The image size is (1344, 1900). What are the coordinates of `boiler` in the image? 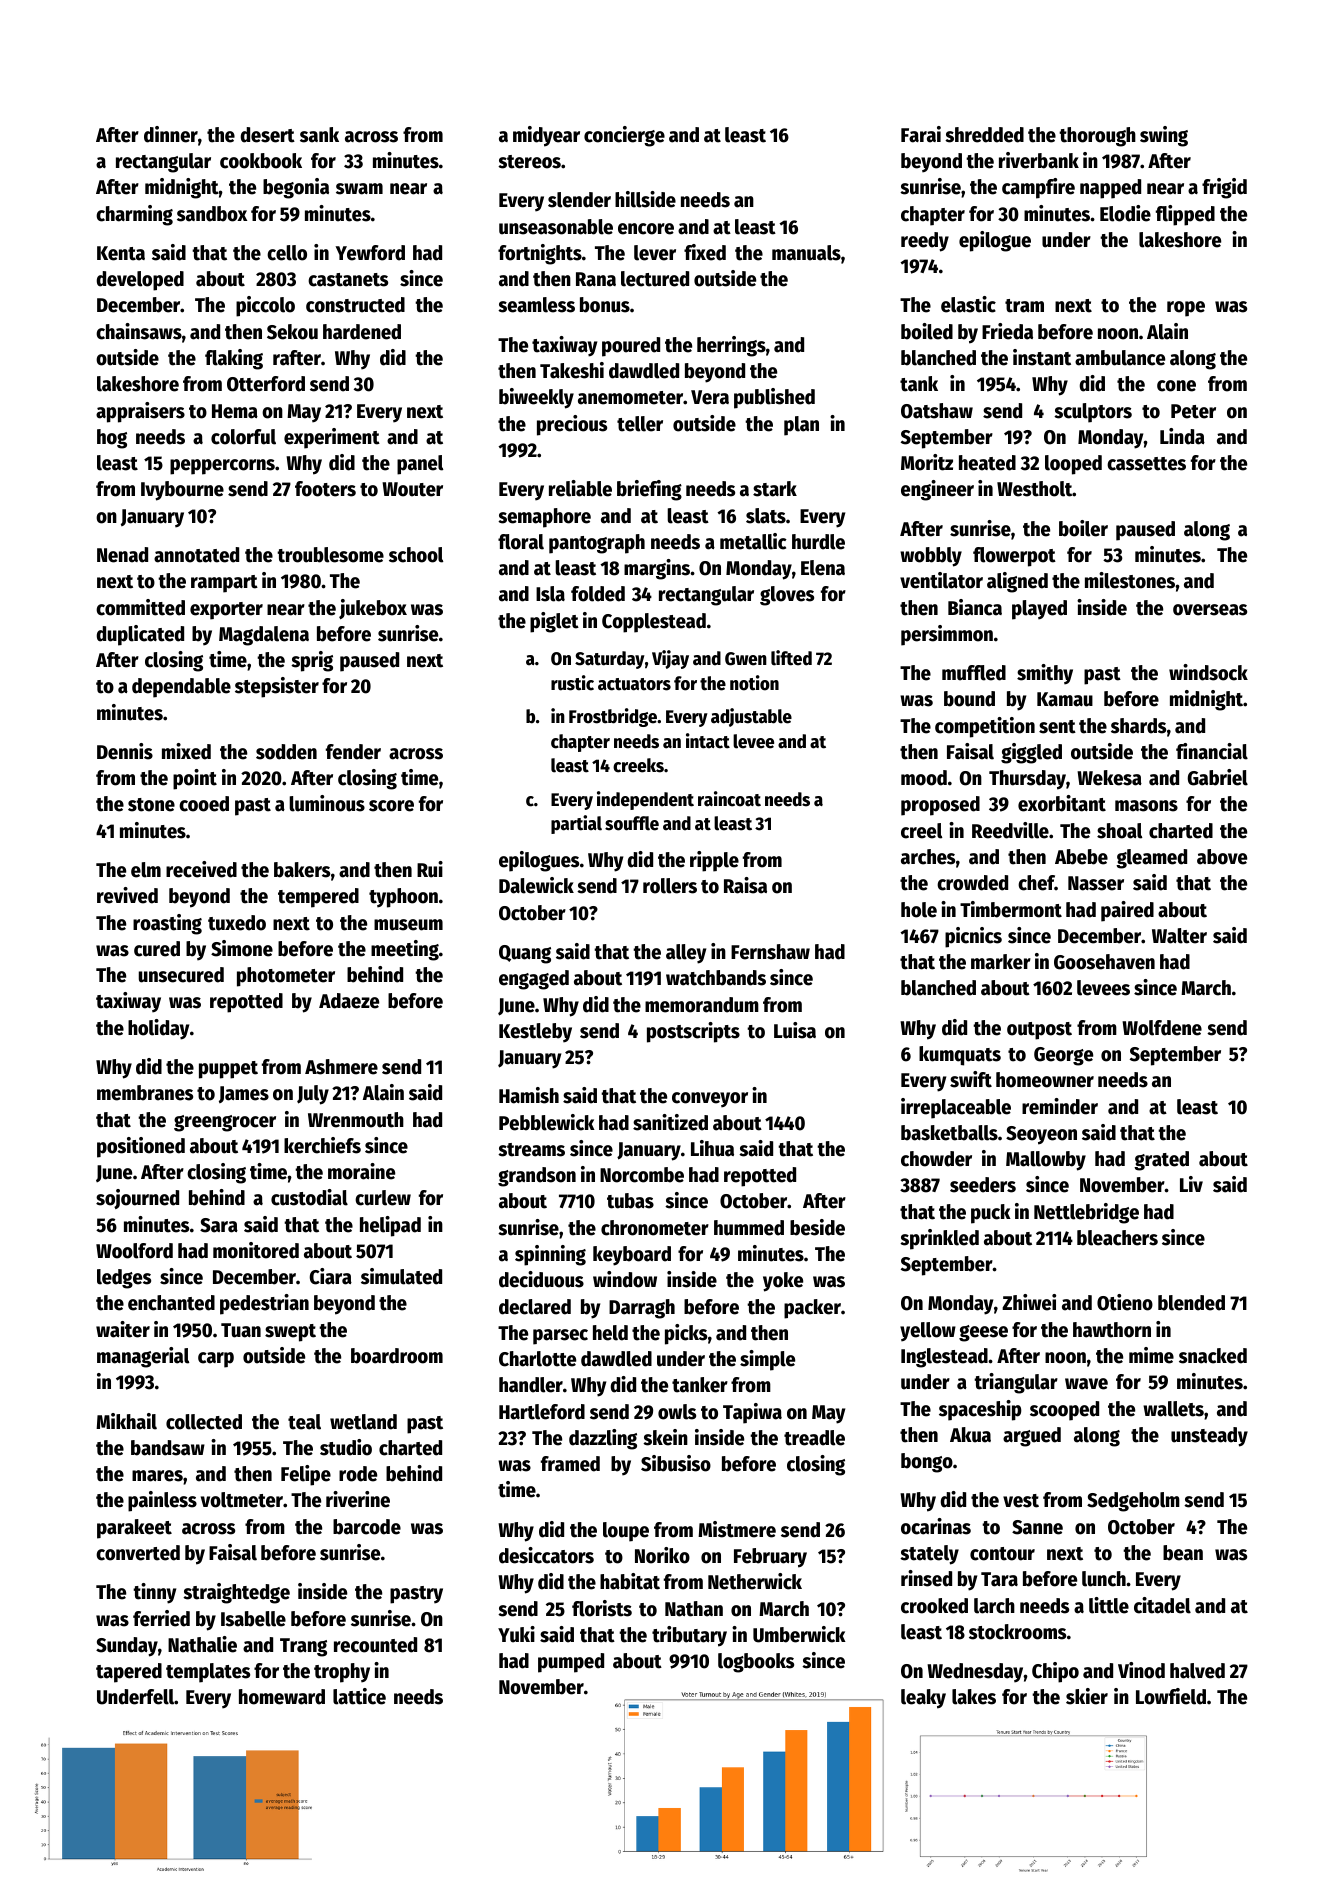 It's located at (1083, 528).
